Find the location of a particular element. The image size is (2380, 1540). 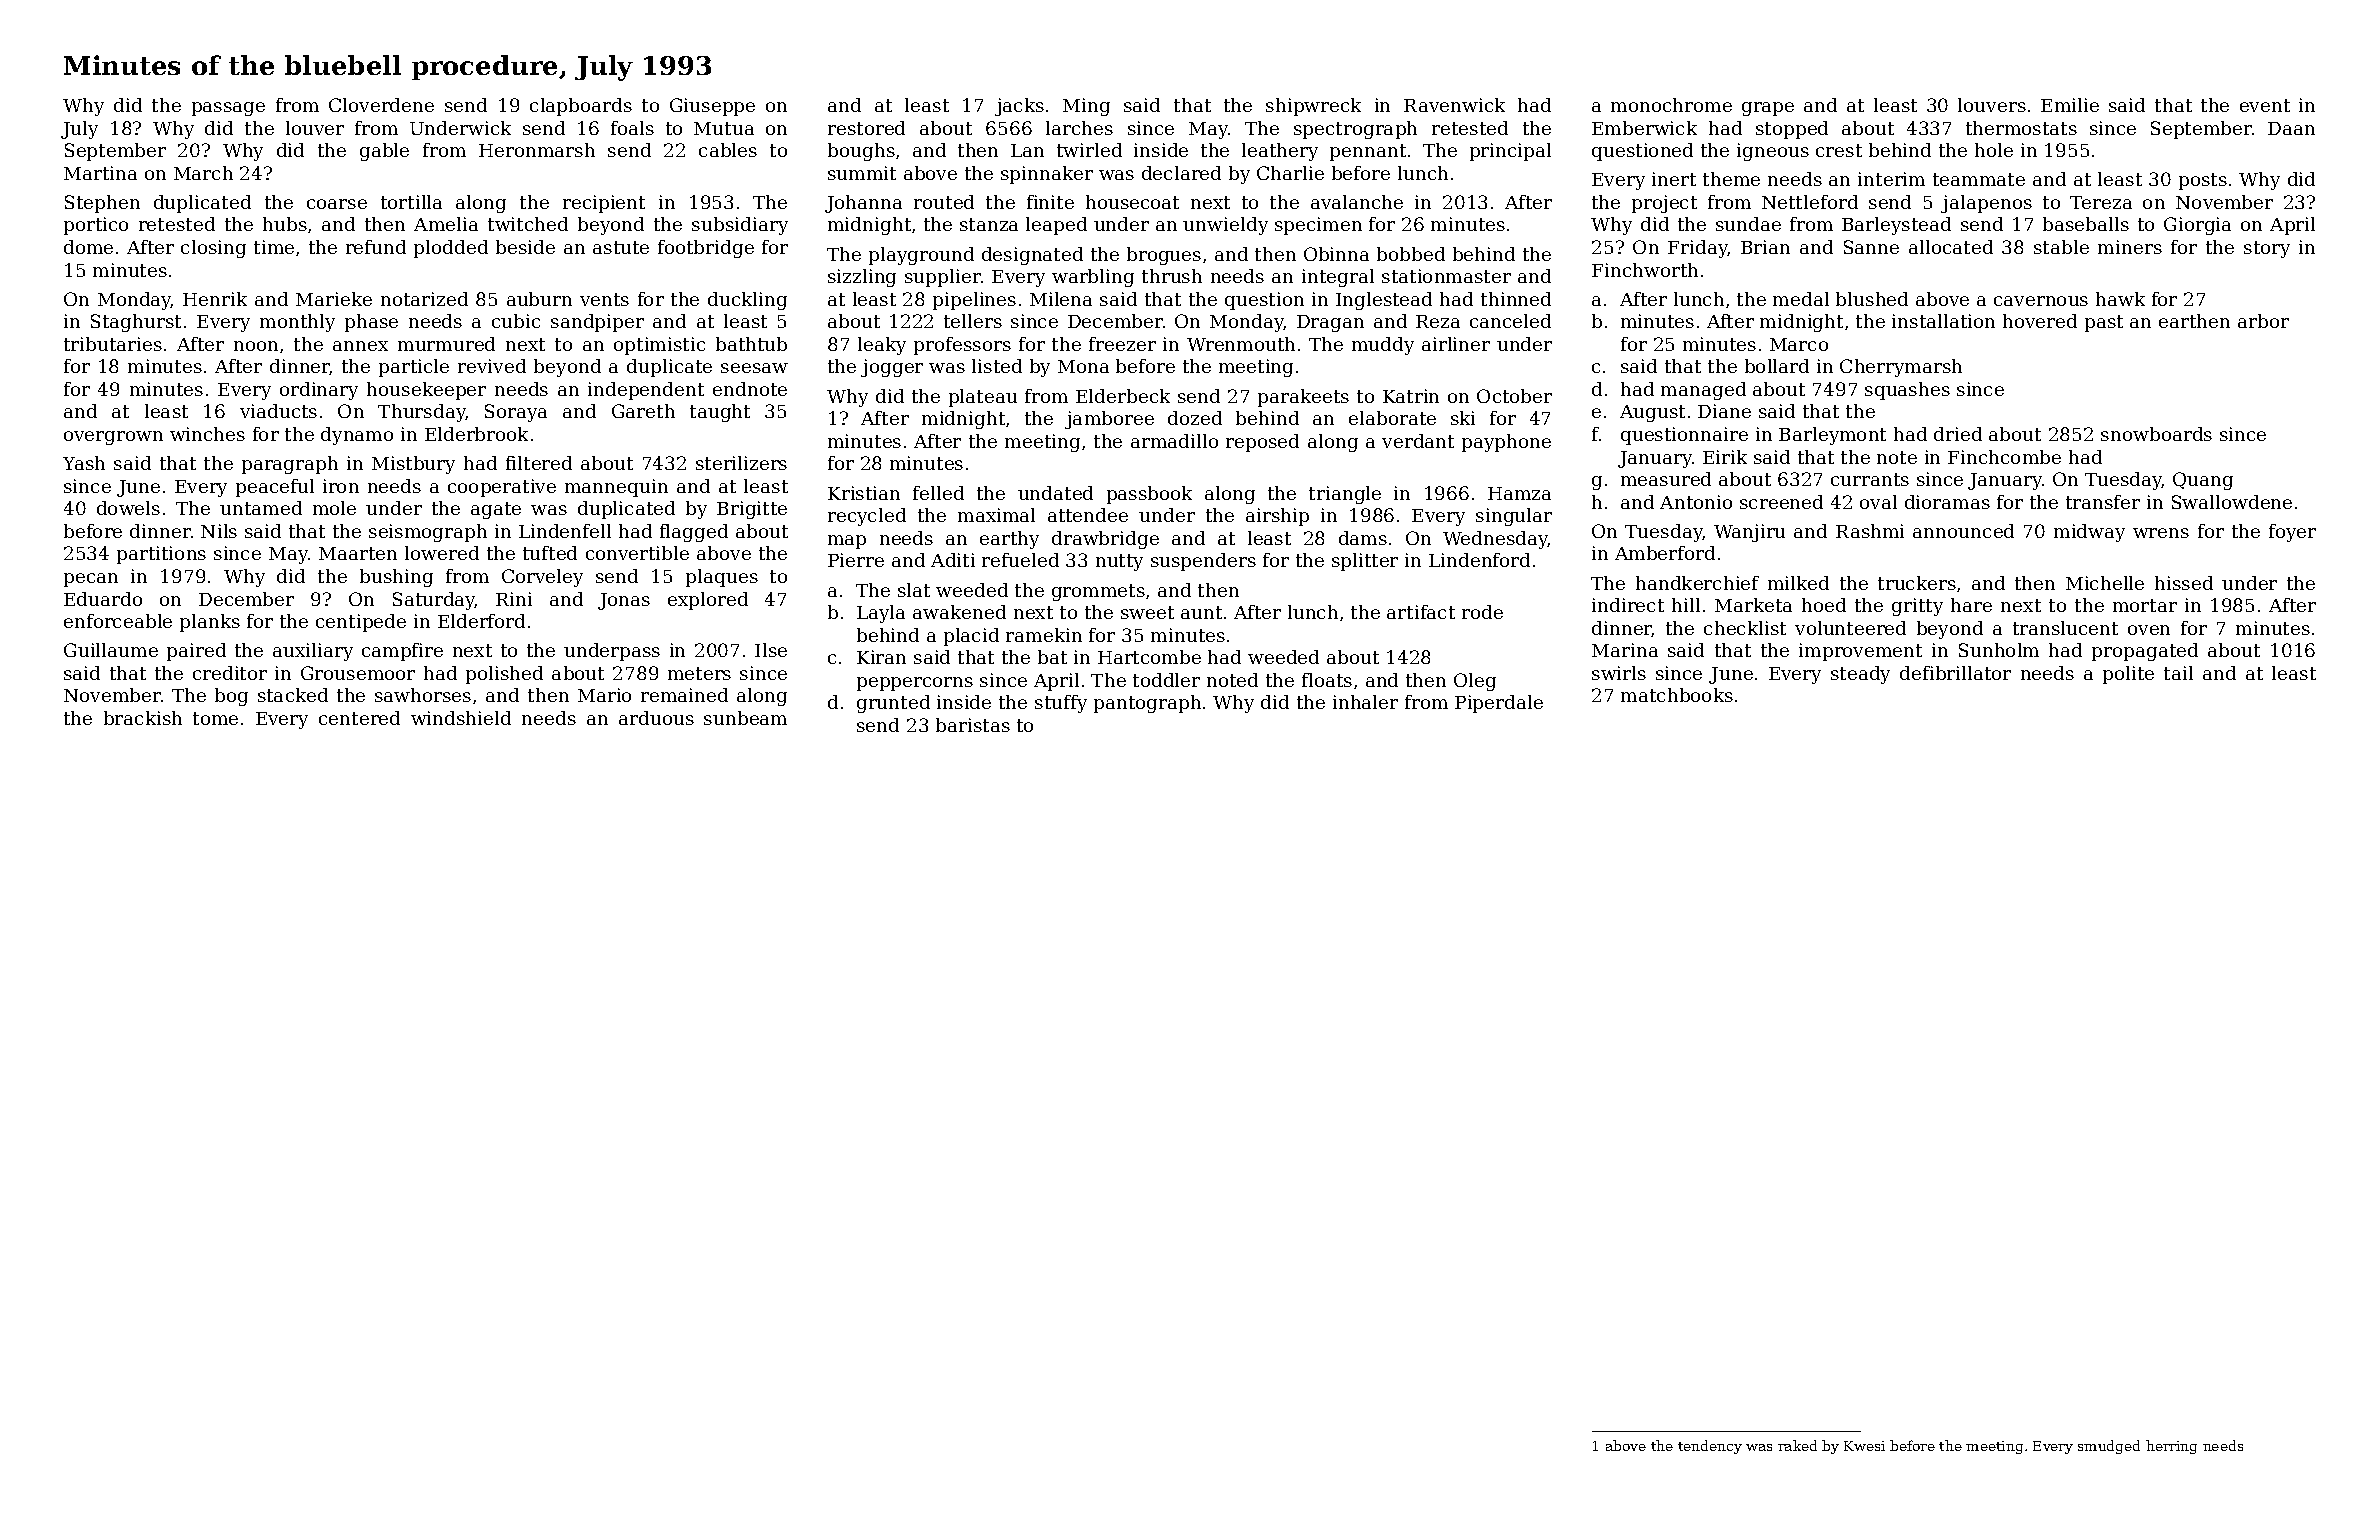

tendency is located at coordinates (1710, 1447).
